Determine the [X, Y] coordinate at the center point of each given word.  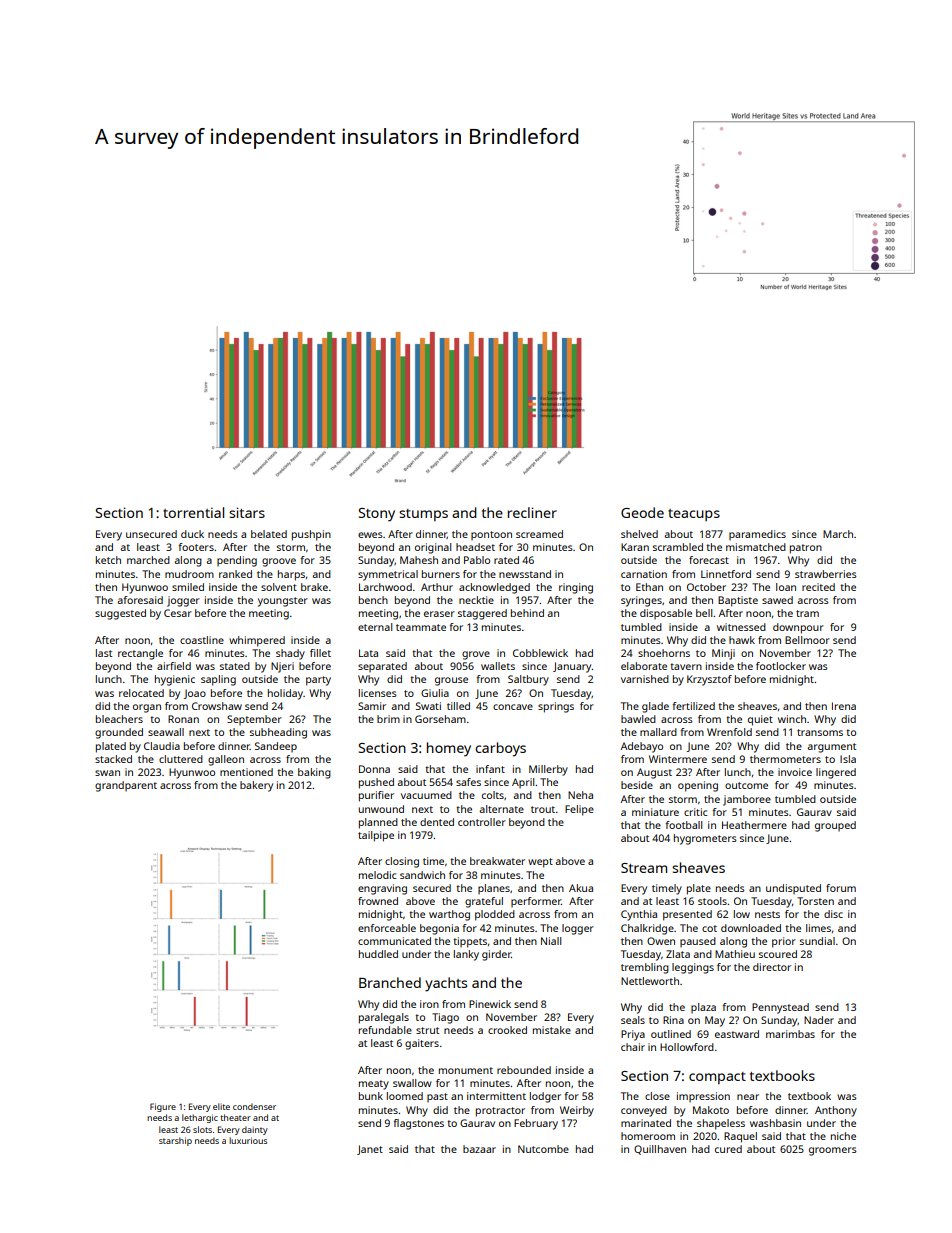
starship [175, 1141]
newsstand [525, 574]
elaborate [644, 666]
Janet [370, 1150]
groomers [833, 1151]
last [104, 653]
